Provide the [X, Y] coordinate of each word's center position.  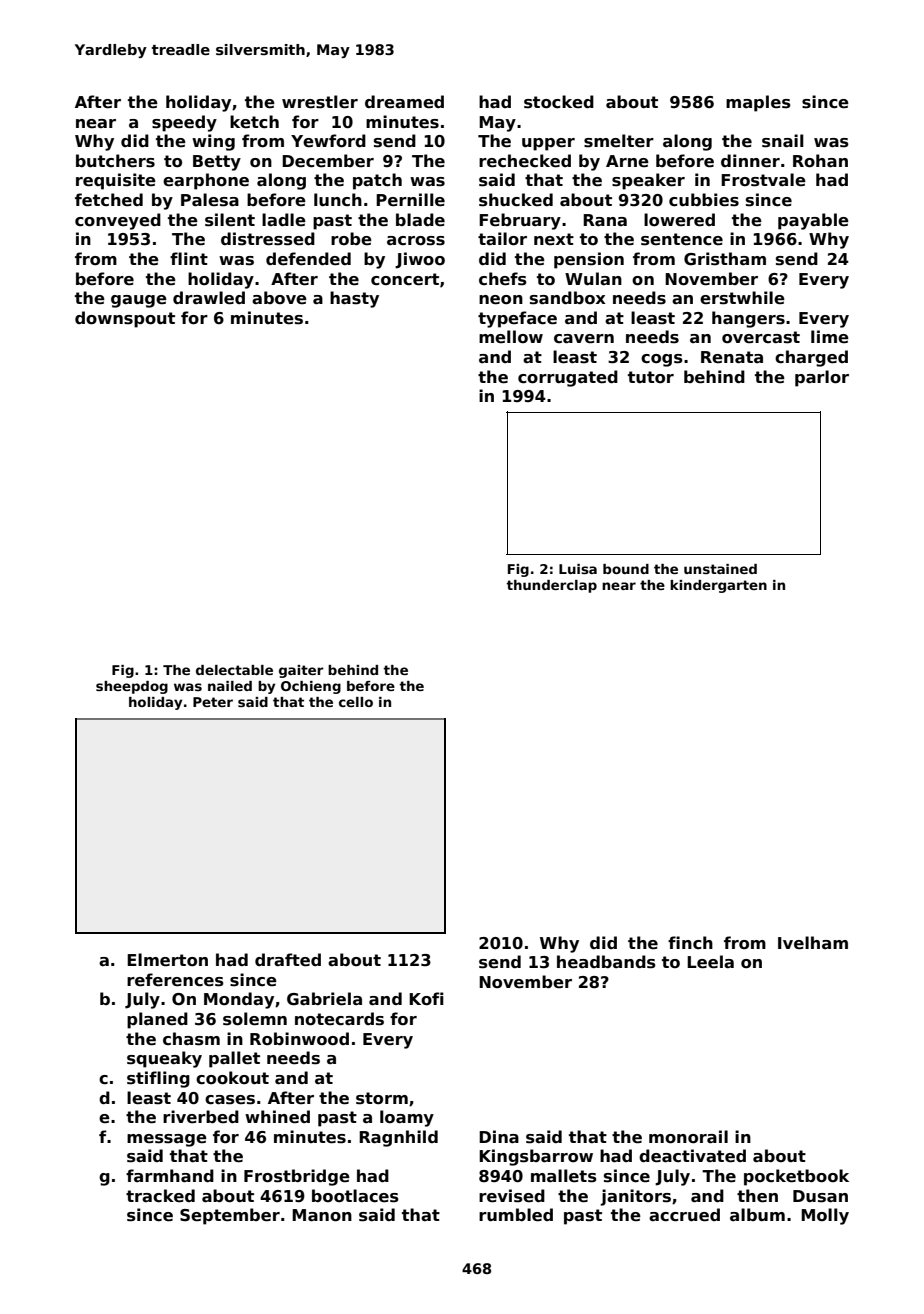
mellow [511, 337]
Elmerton [167, 960]
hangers [748, 319]
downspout [125, 319]
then [757, 1196]
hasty [354, 299]
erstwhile [742, 298]
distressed [268, 239]
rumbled [516, 1215]
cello [356, 702]
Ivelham [813, 943]
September [230, 1216]
